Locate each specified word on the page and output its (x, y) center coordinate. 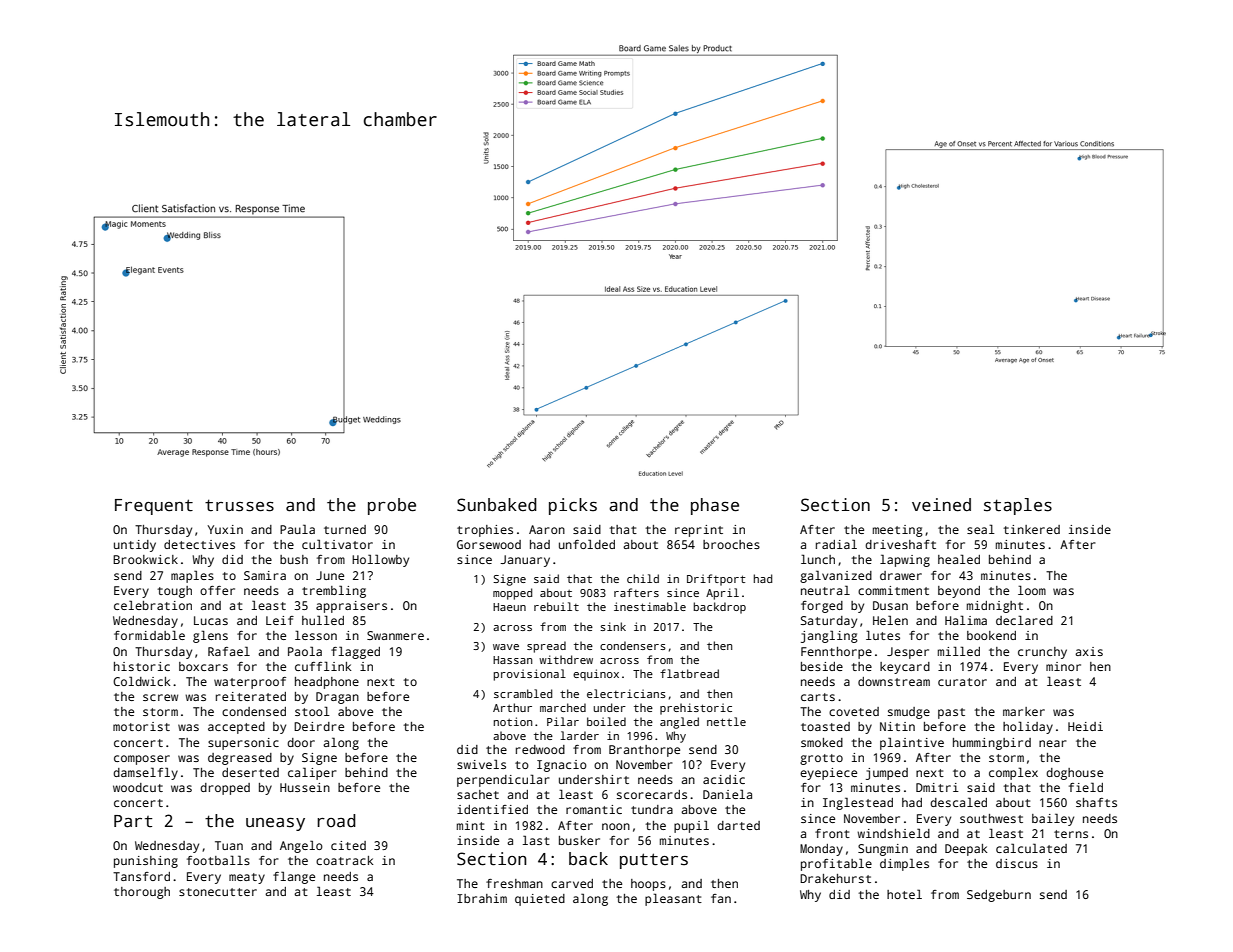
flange (294, 877)
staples (1018, 506)
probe (392, 506)
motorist (141, 726)
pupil (691, 826)
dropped (225, 789)
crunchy (1042, 653)
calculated (1031, 848)
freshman (514, 883)
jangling (829, 636)
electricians (626, 693)
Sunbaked (497, 505)
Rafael (229, 651)
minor (1063, 666)
